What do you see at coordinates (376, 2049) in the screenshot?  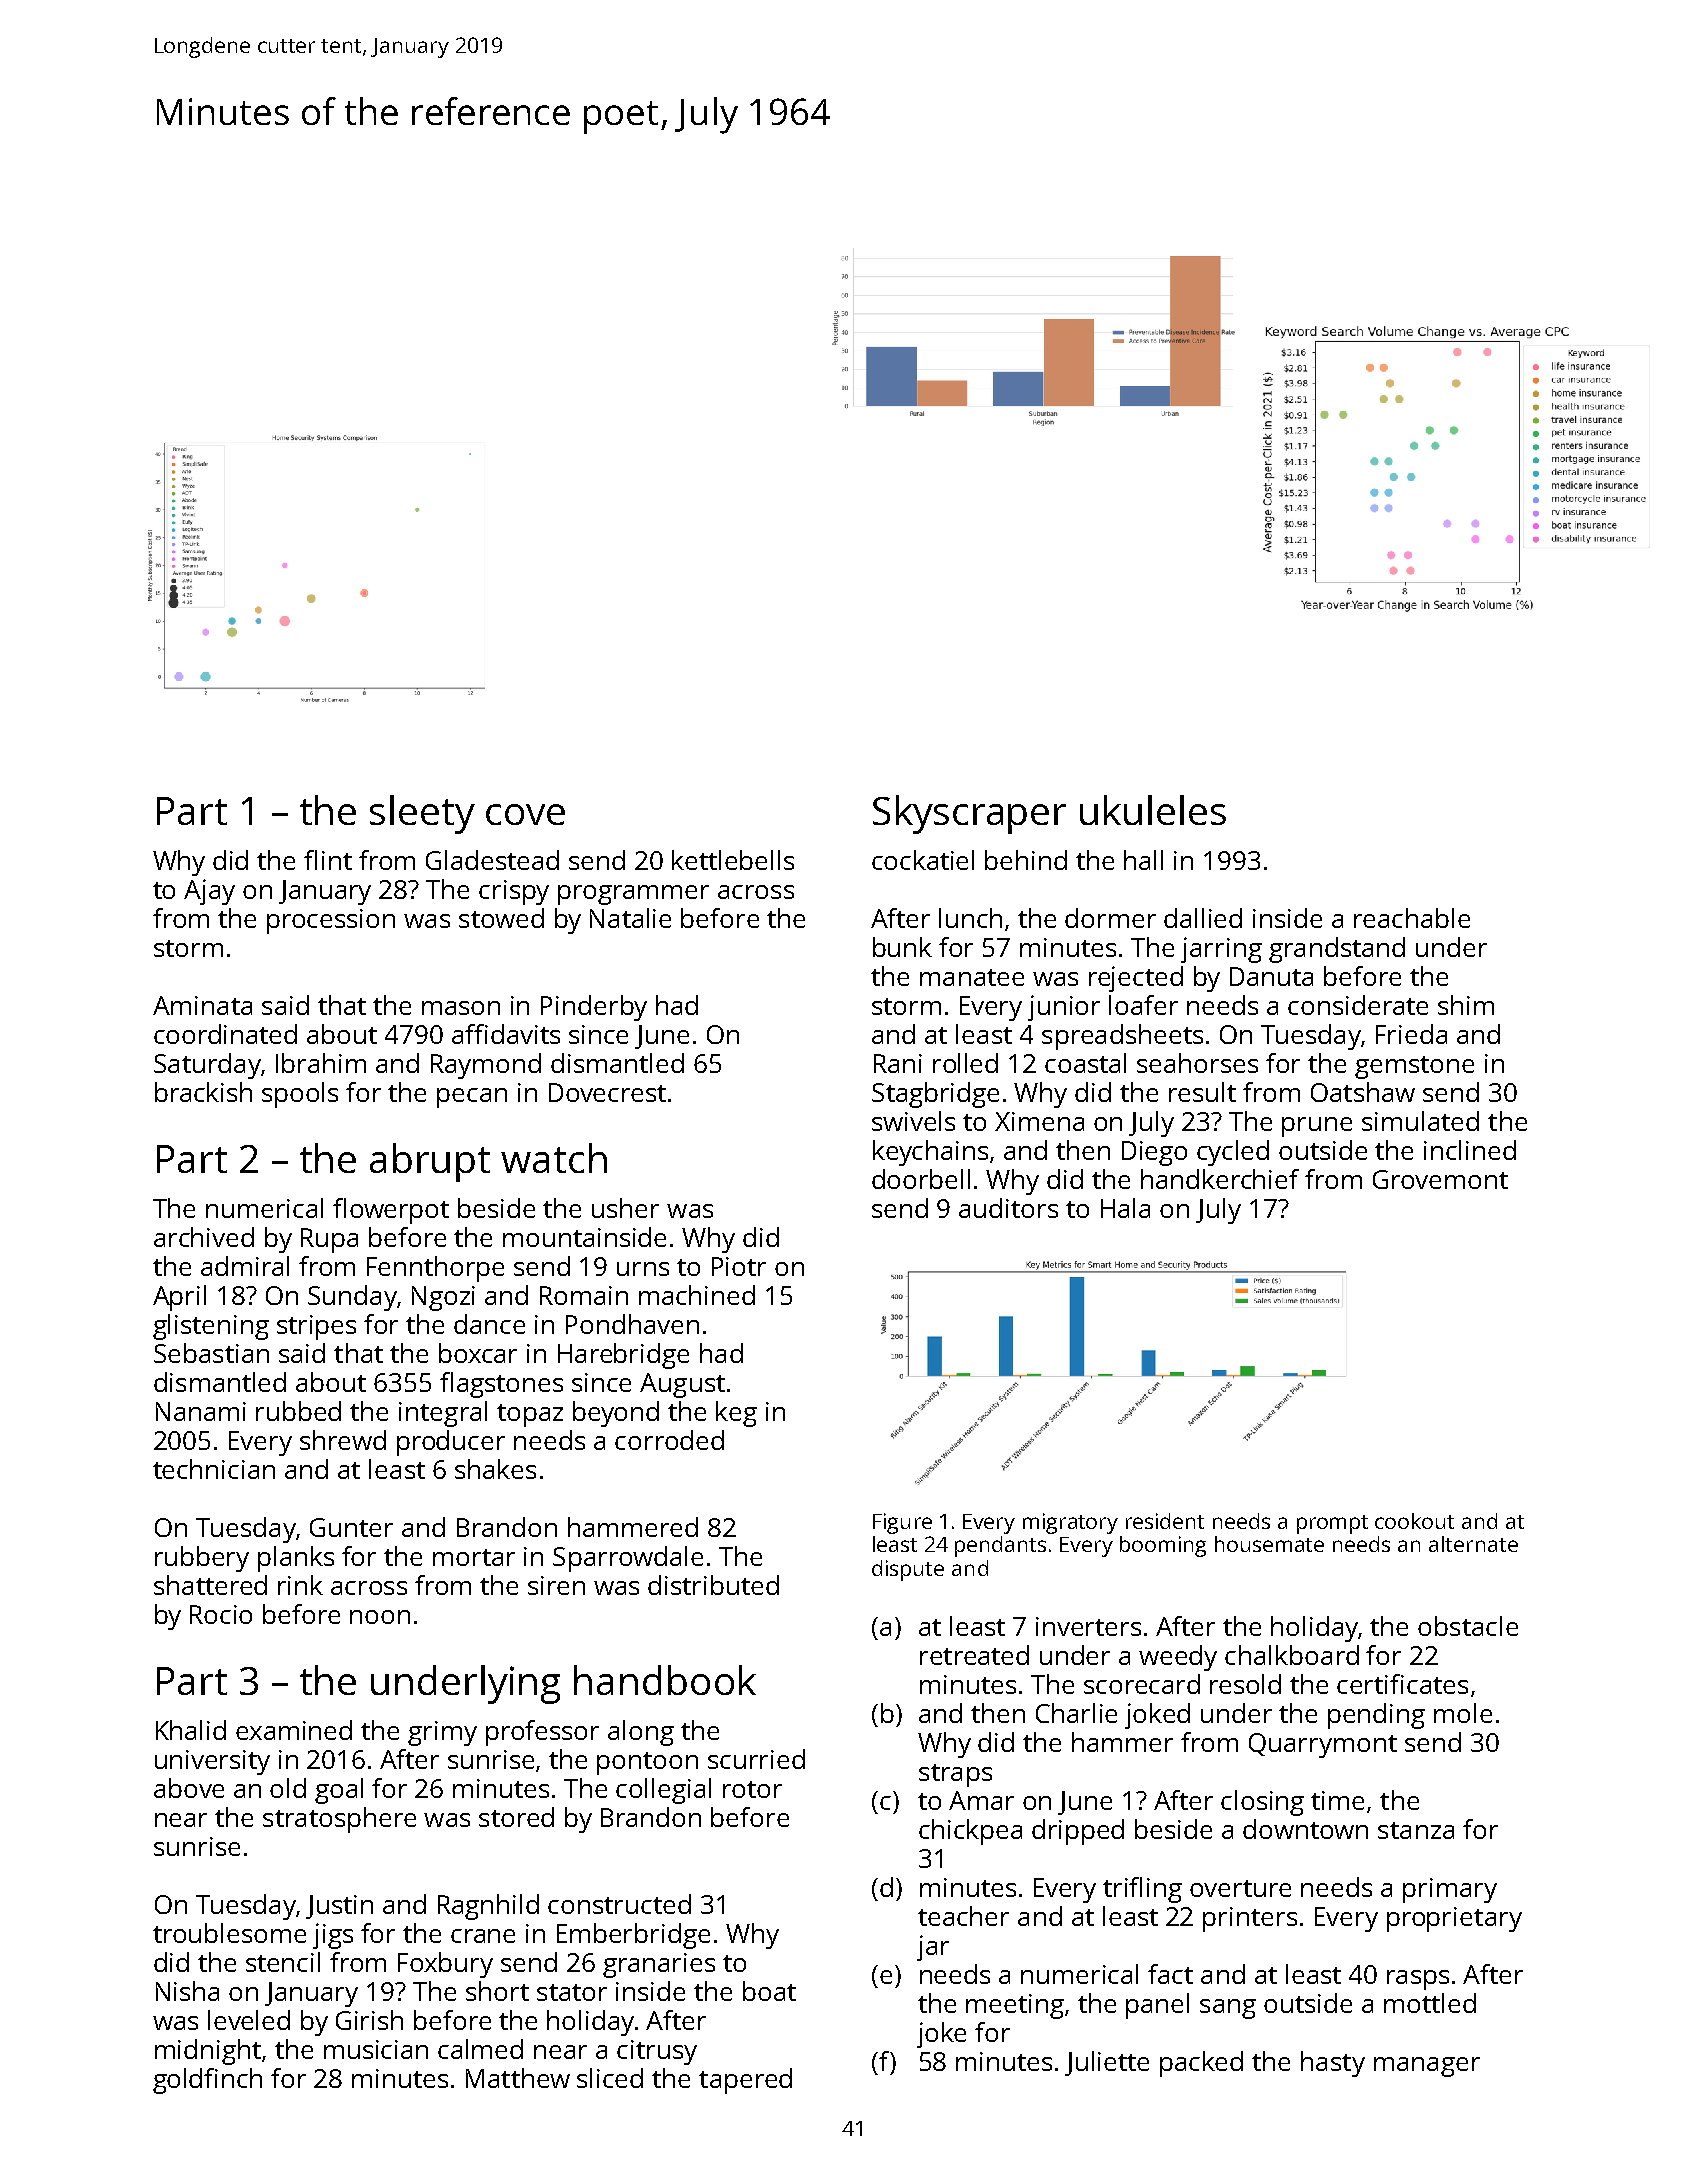 I see `musician` at bounding box center [376, 2049].
